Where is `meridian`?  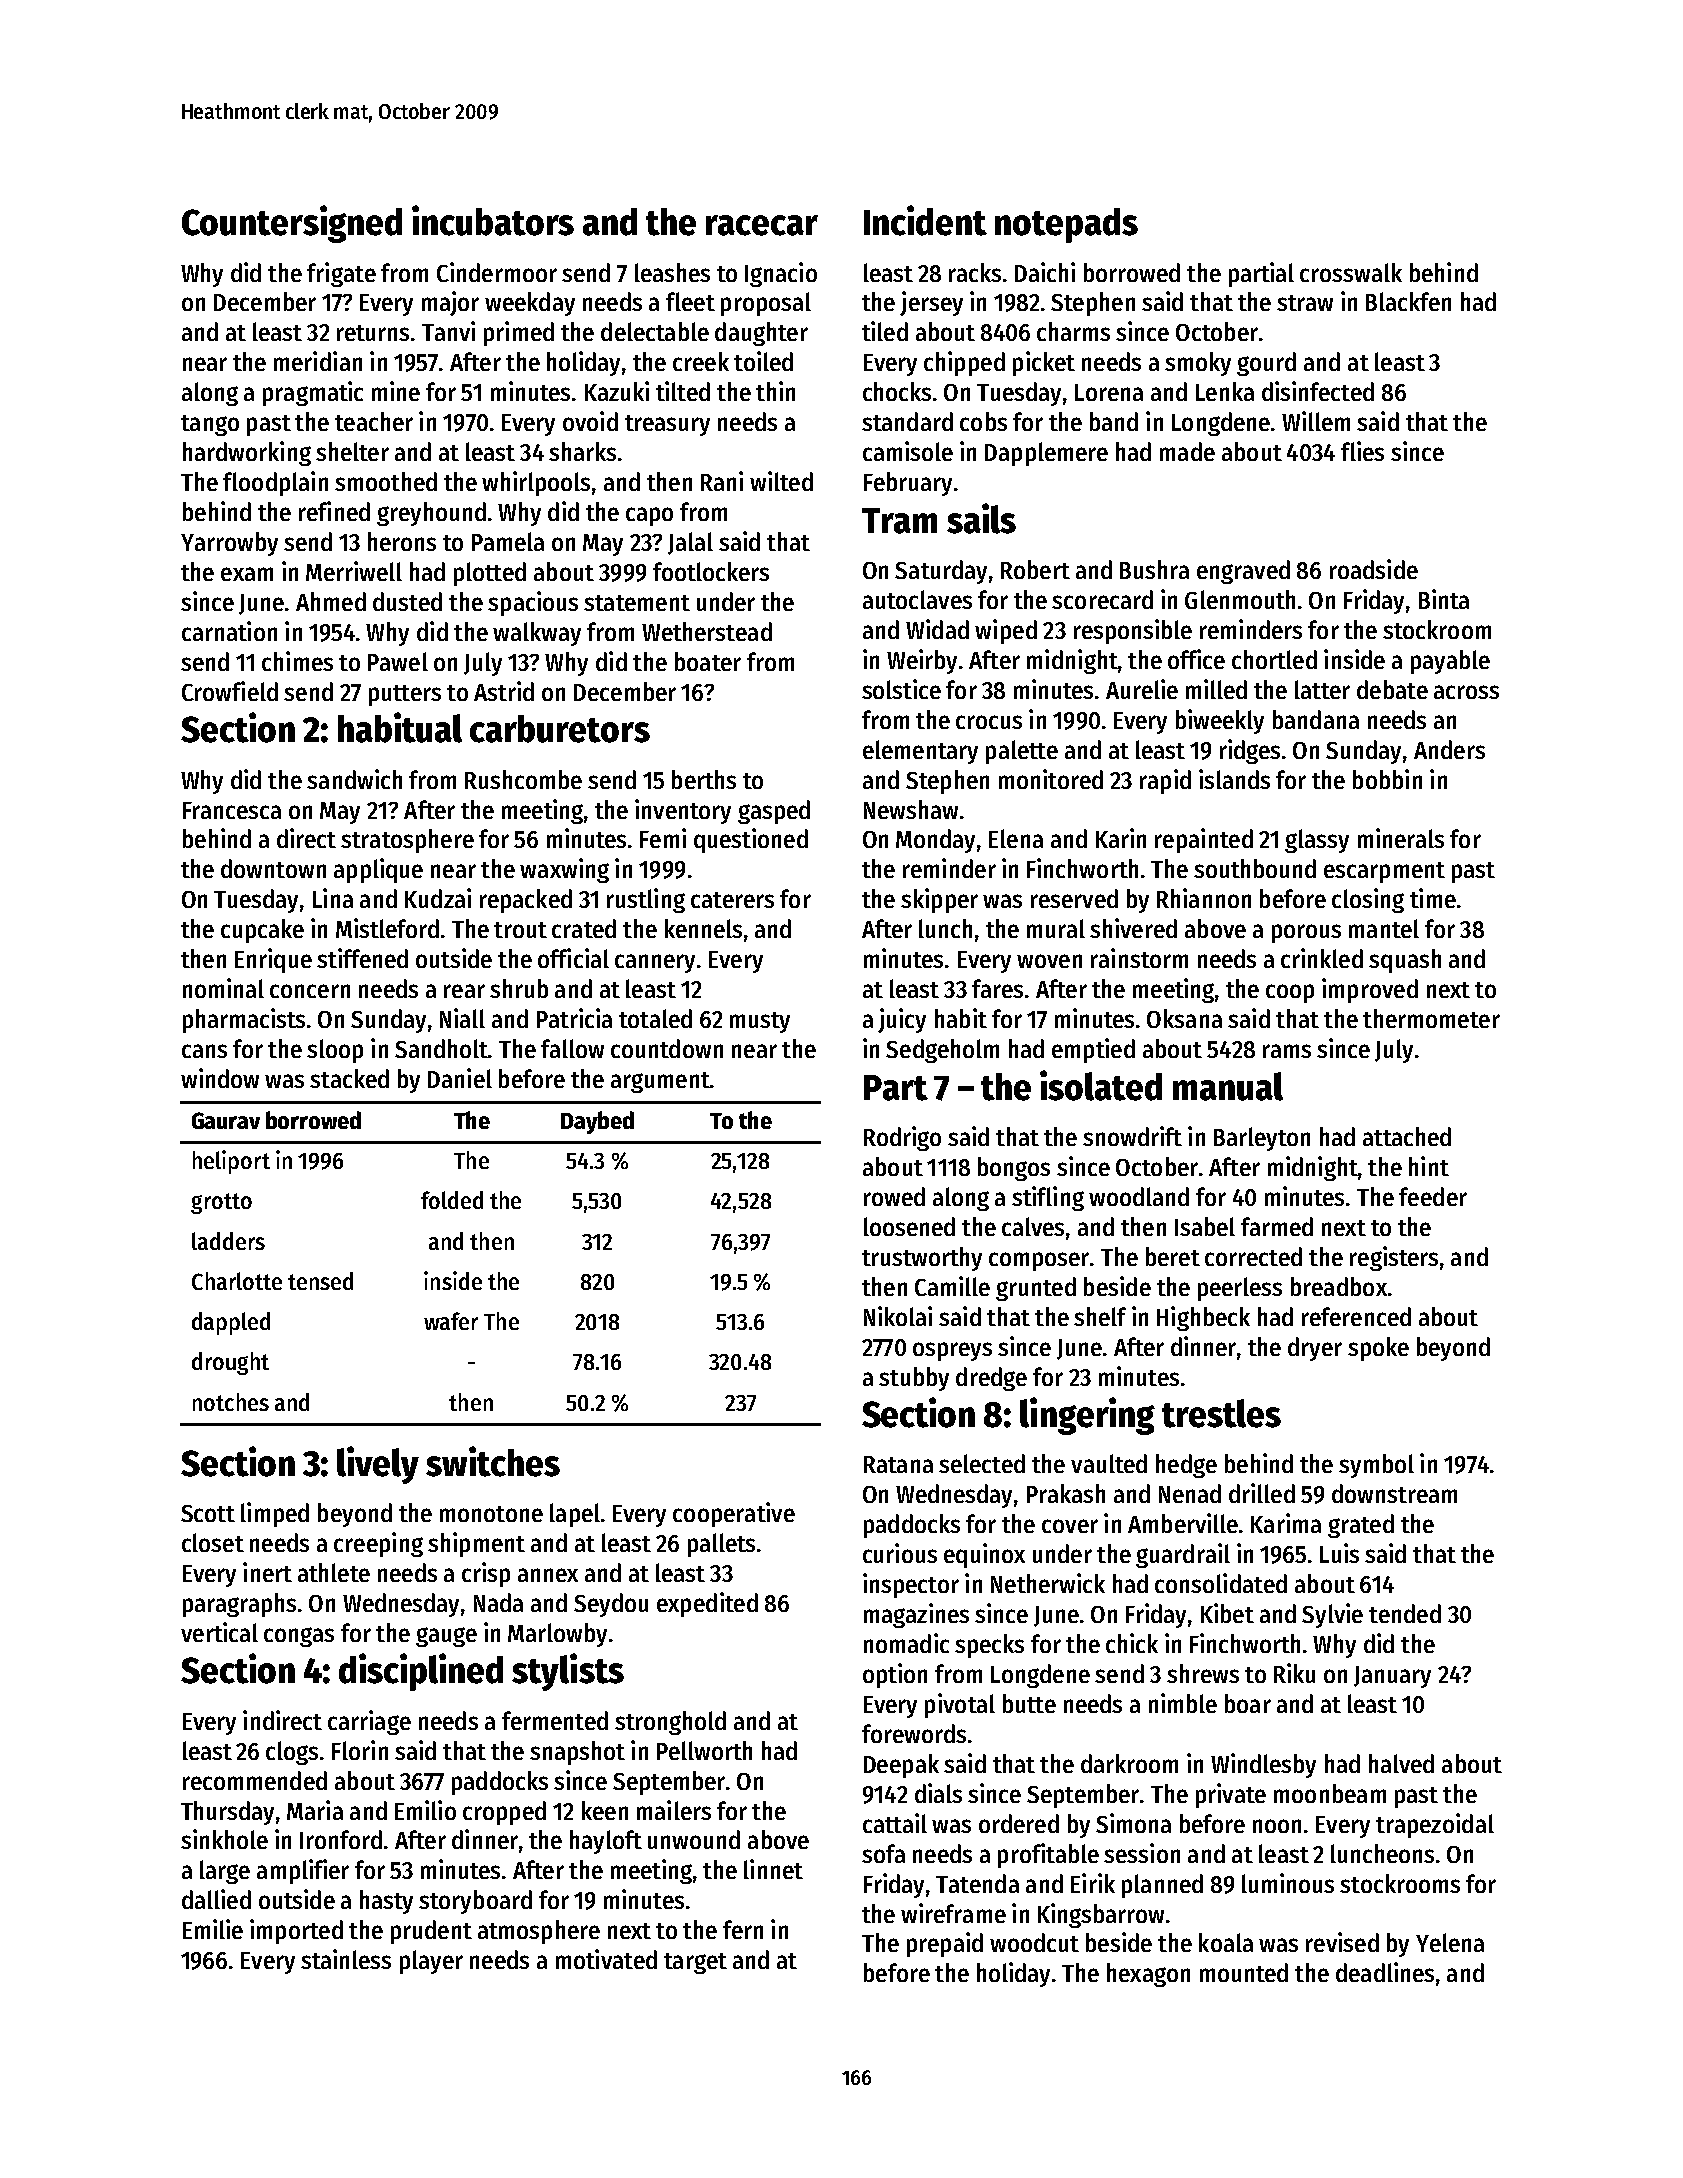
meridian is located at coordinates (318, 361).
